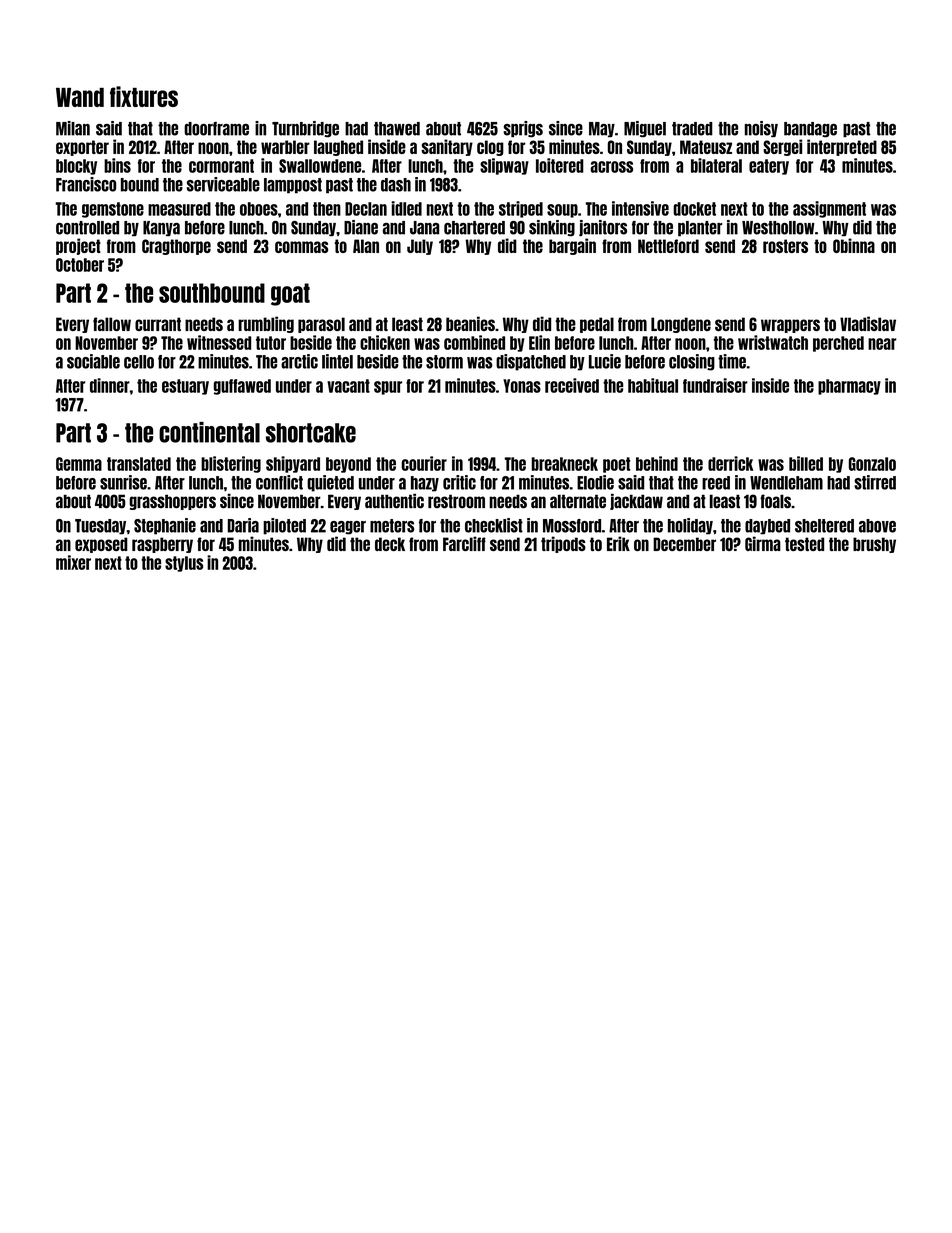 Image resolution: width=952 pixels, height=1233 pixels. What do you see at coordinates (447, 147) in the document?
I see `sanitary` at bounding box center [447, 147].
